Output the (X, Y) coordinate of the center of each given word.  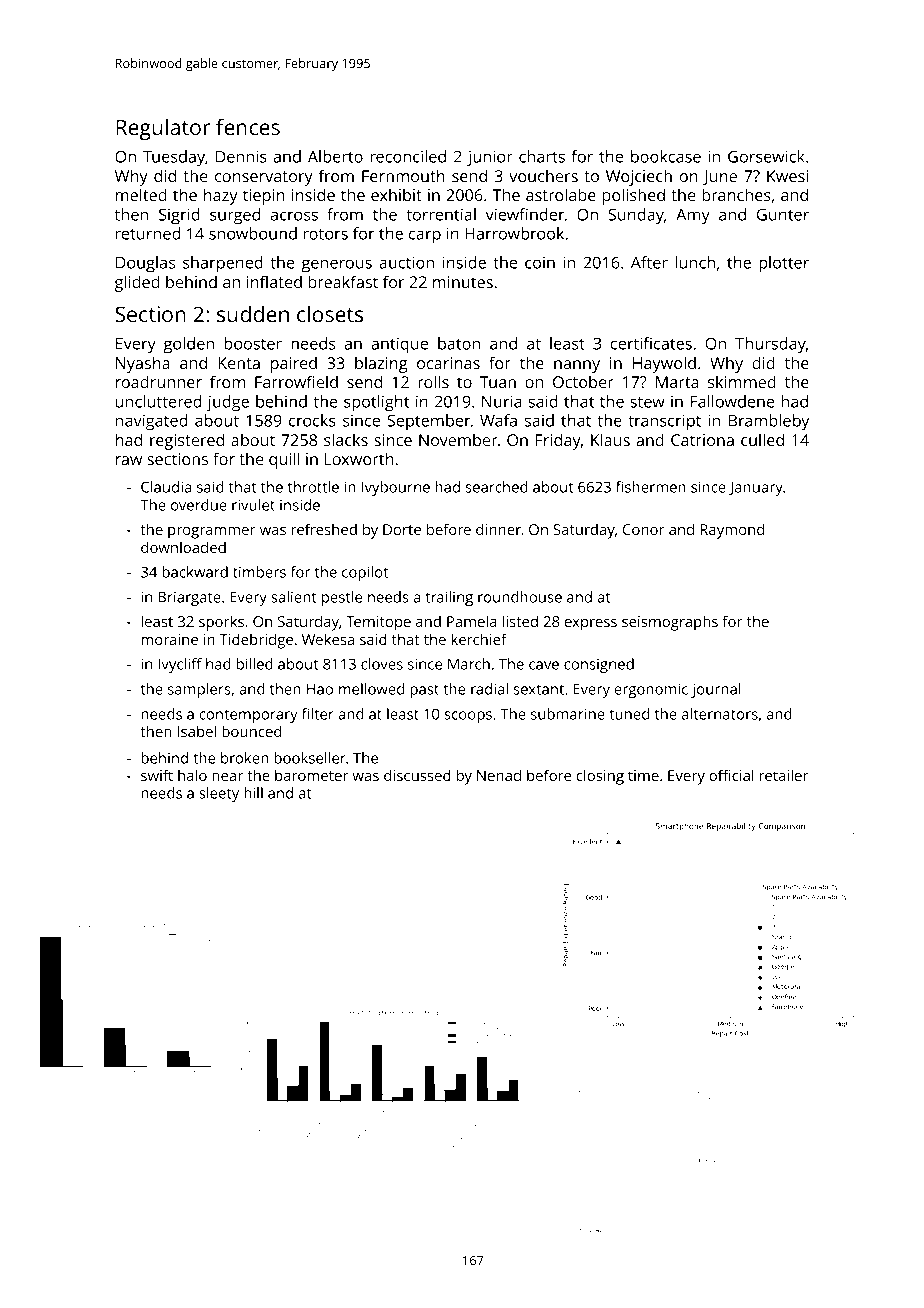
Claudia (166, 487)
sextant (539, 689)
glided (137, 283)
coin (540, 262)
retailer (784, 775)
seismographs (670, 623)
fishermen (651, 487)
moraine (169, 639)
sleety (219, 794)
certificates (651, 343)
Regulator (163, 129)
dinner (498, 529)
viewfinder (525, 214)
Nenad (499, 775)
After (649, 262)
